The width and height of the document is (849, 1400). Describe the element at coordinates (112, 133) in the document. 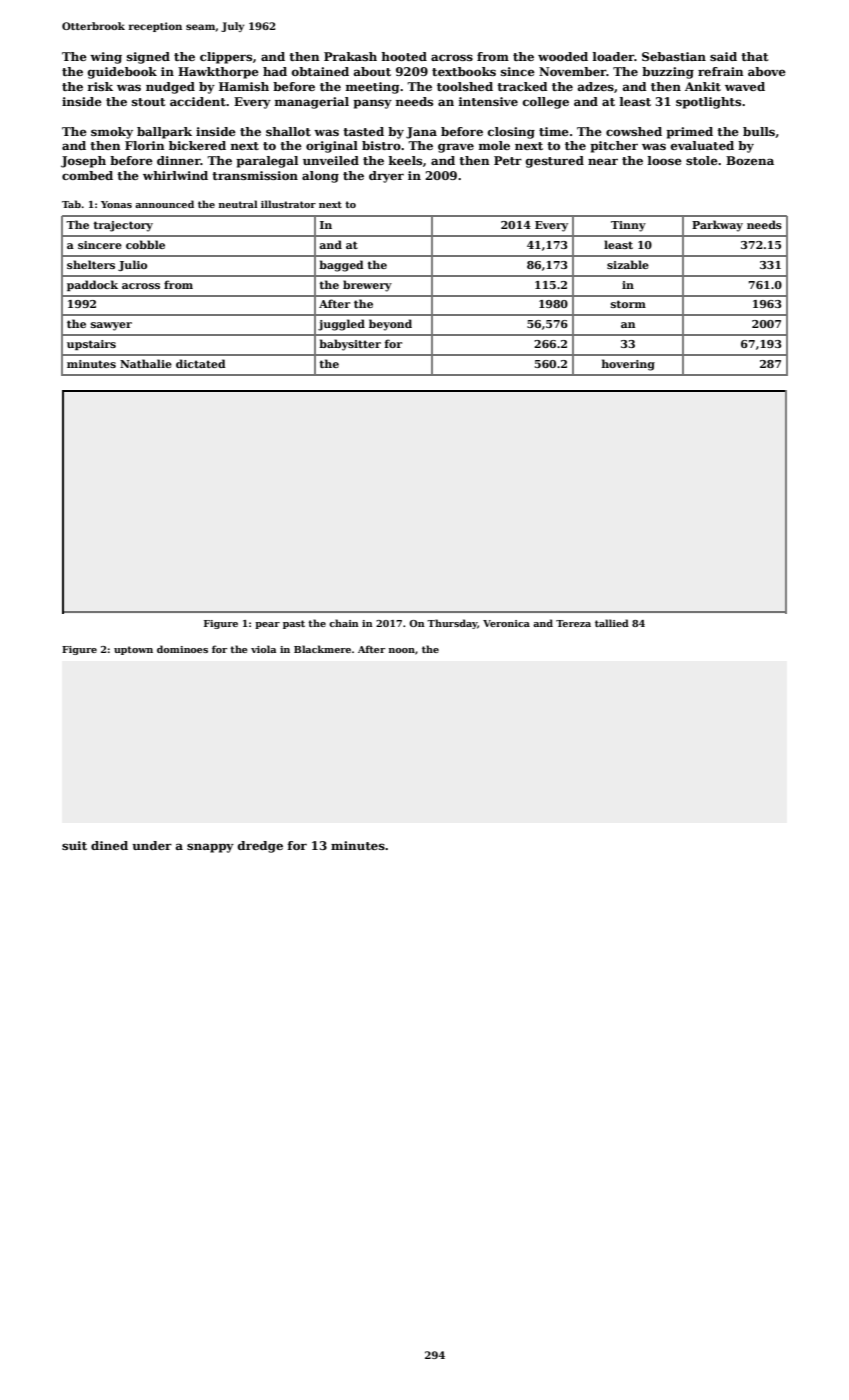

I see `smoky` at that location.
